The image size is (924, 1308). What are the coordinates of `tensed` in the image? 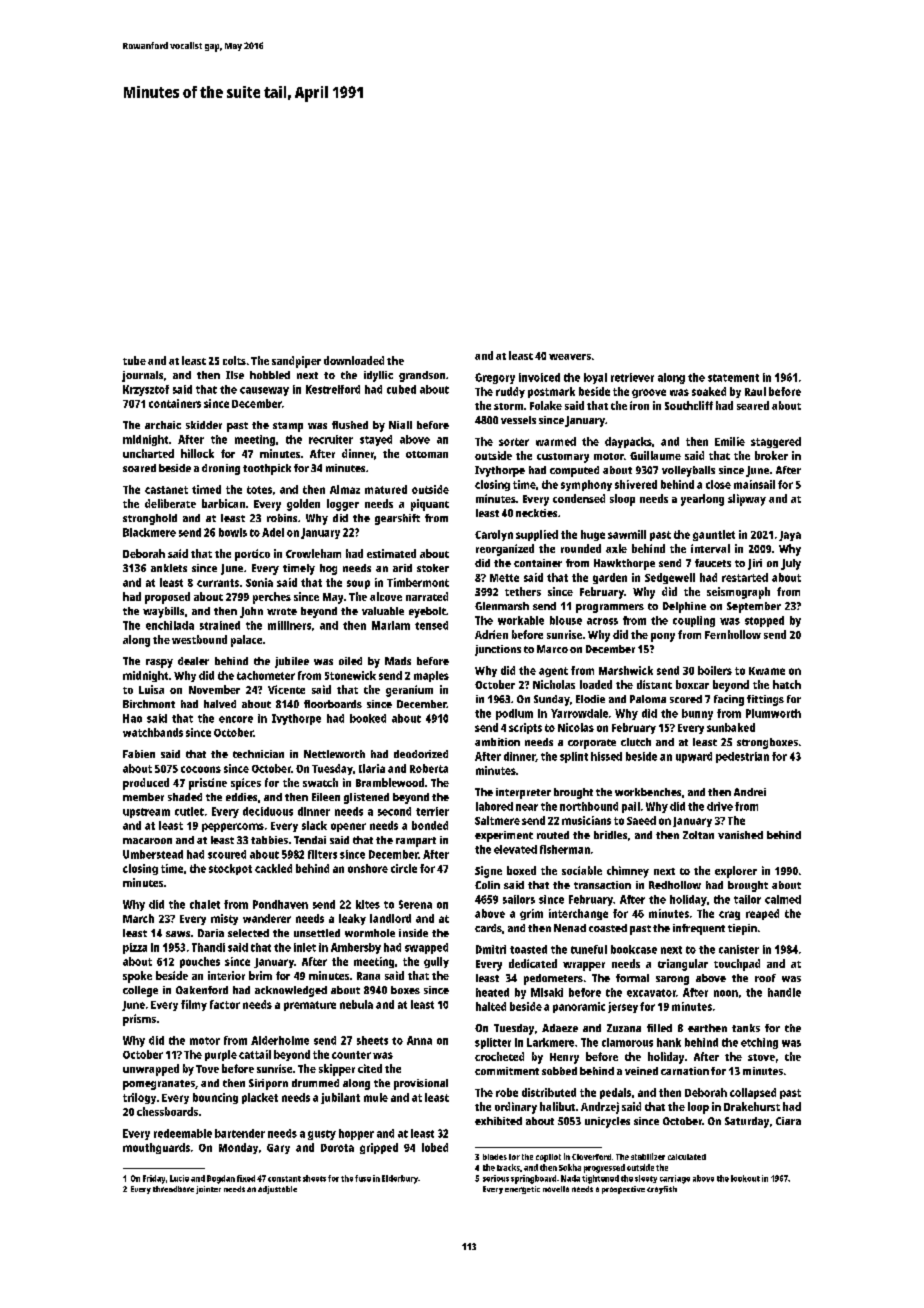 It's located at (431, 625).
